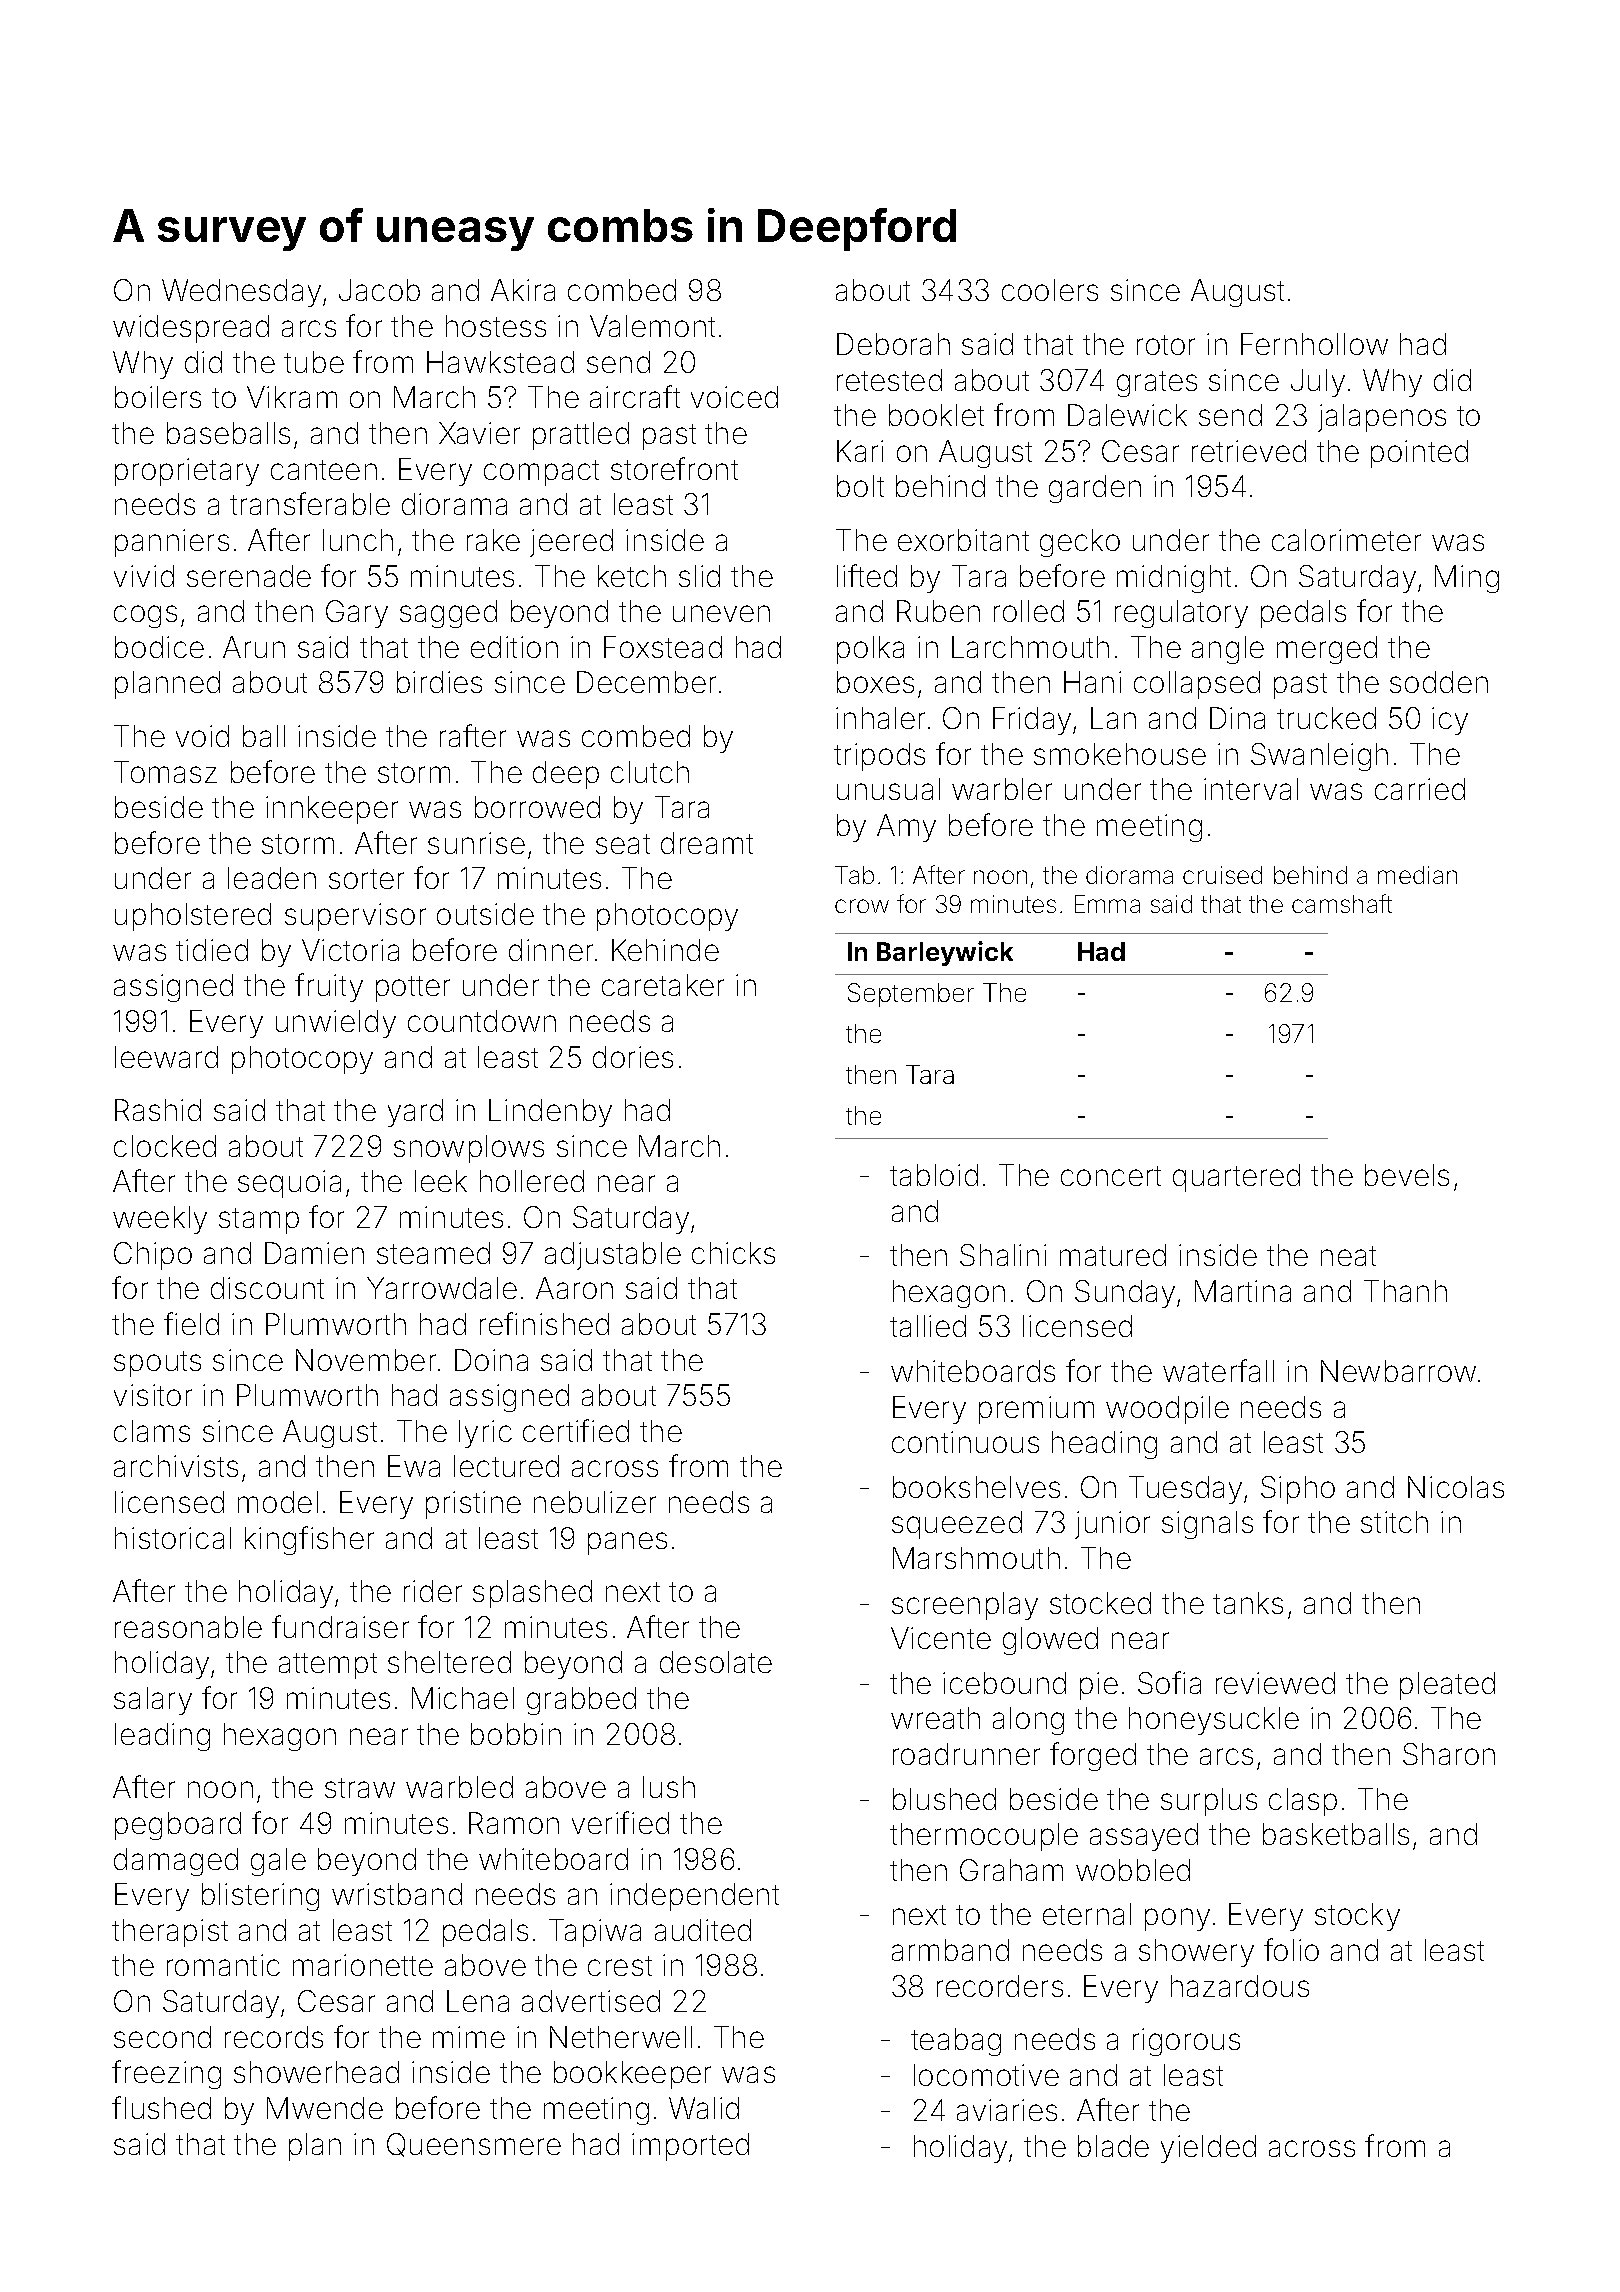 The width and height of the screenshot is (1620, 2292). What do you see at coordinates (632, 576) in the screenshot?
I see `ketch` at bounding box center [632, 576].
